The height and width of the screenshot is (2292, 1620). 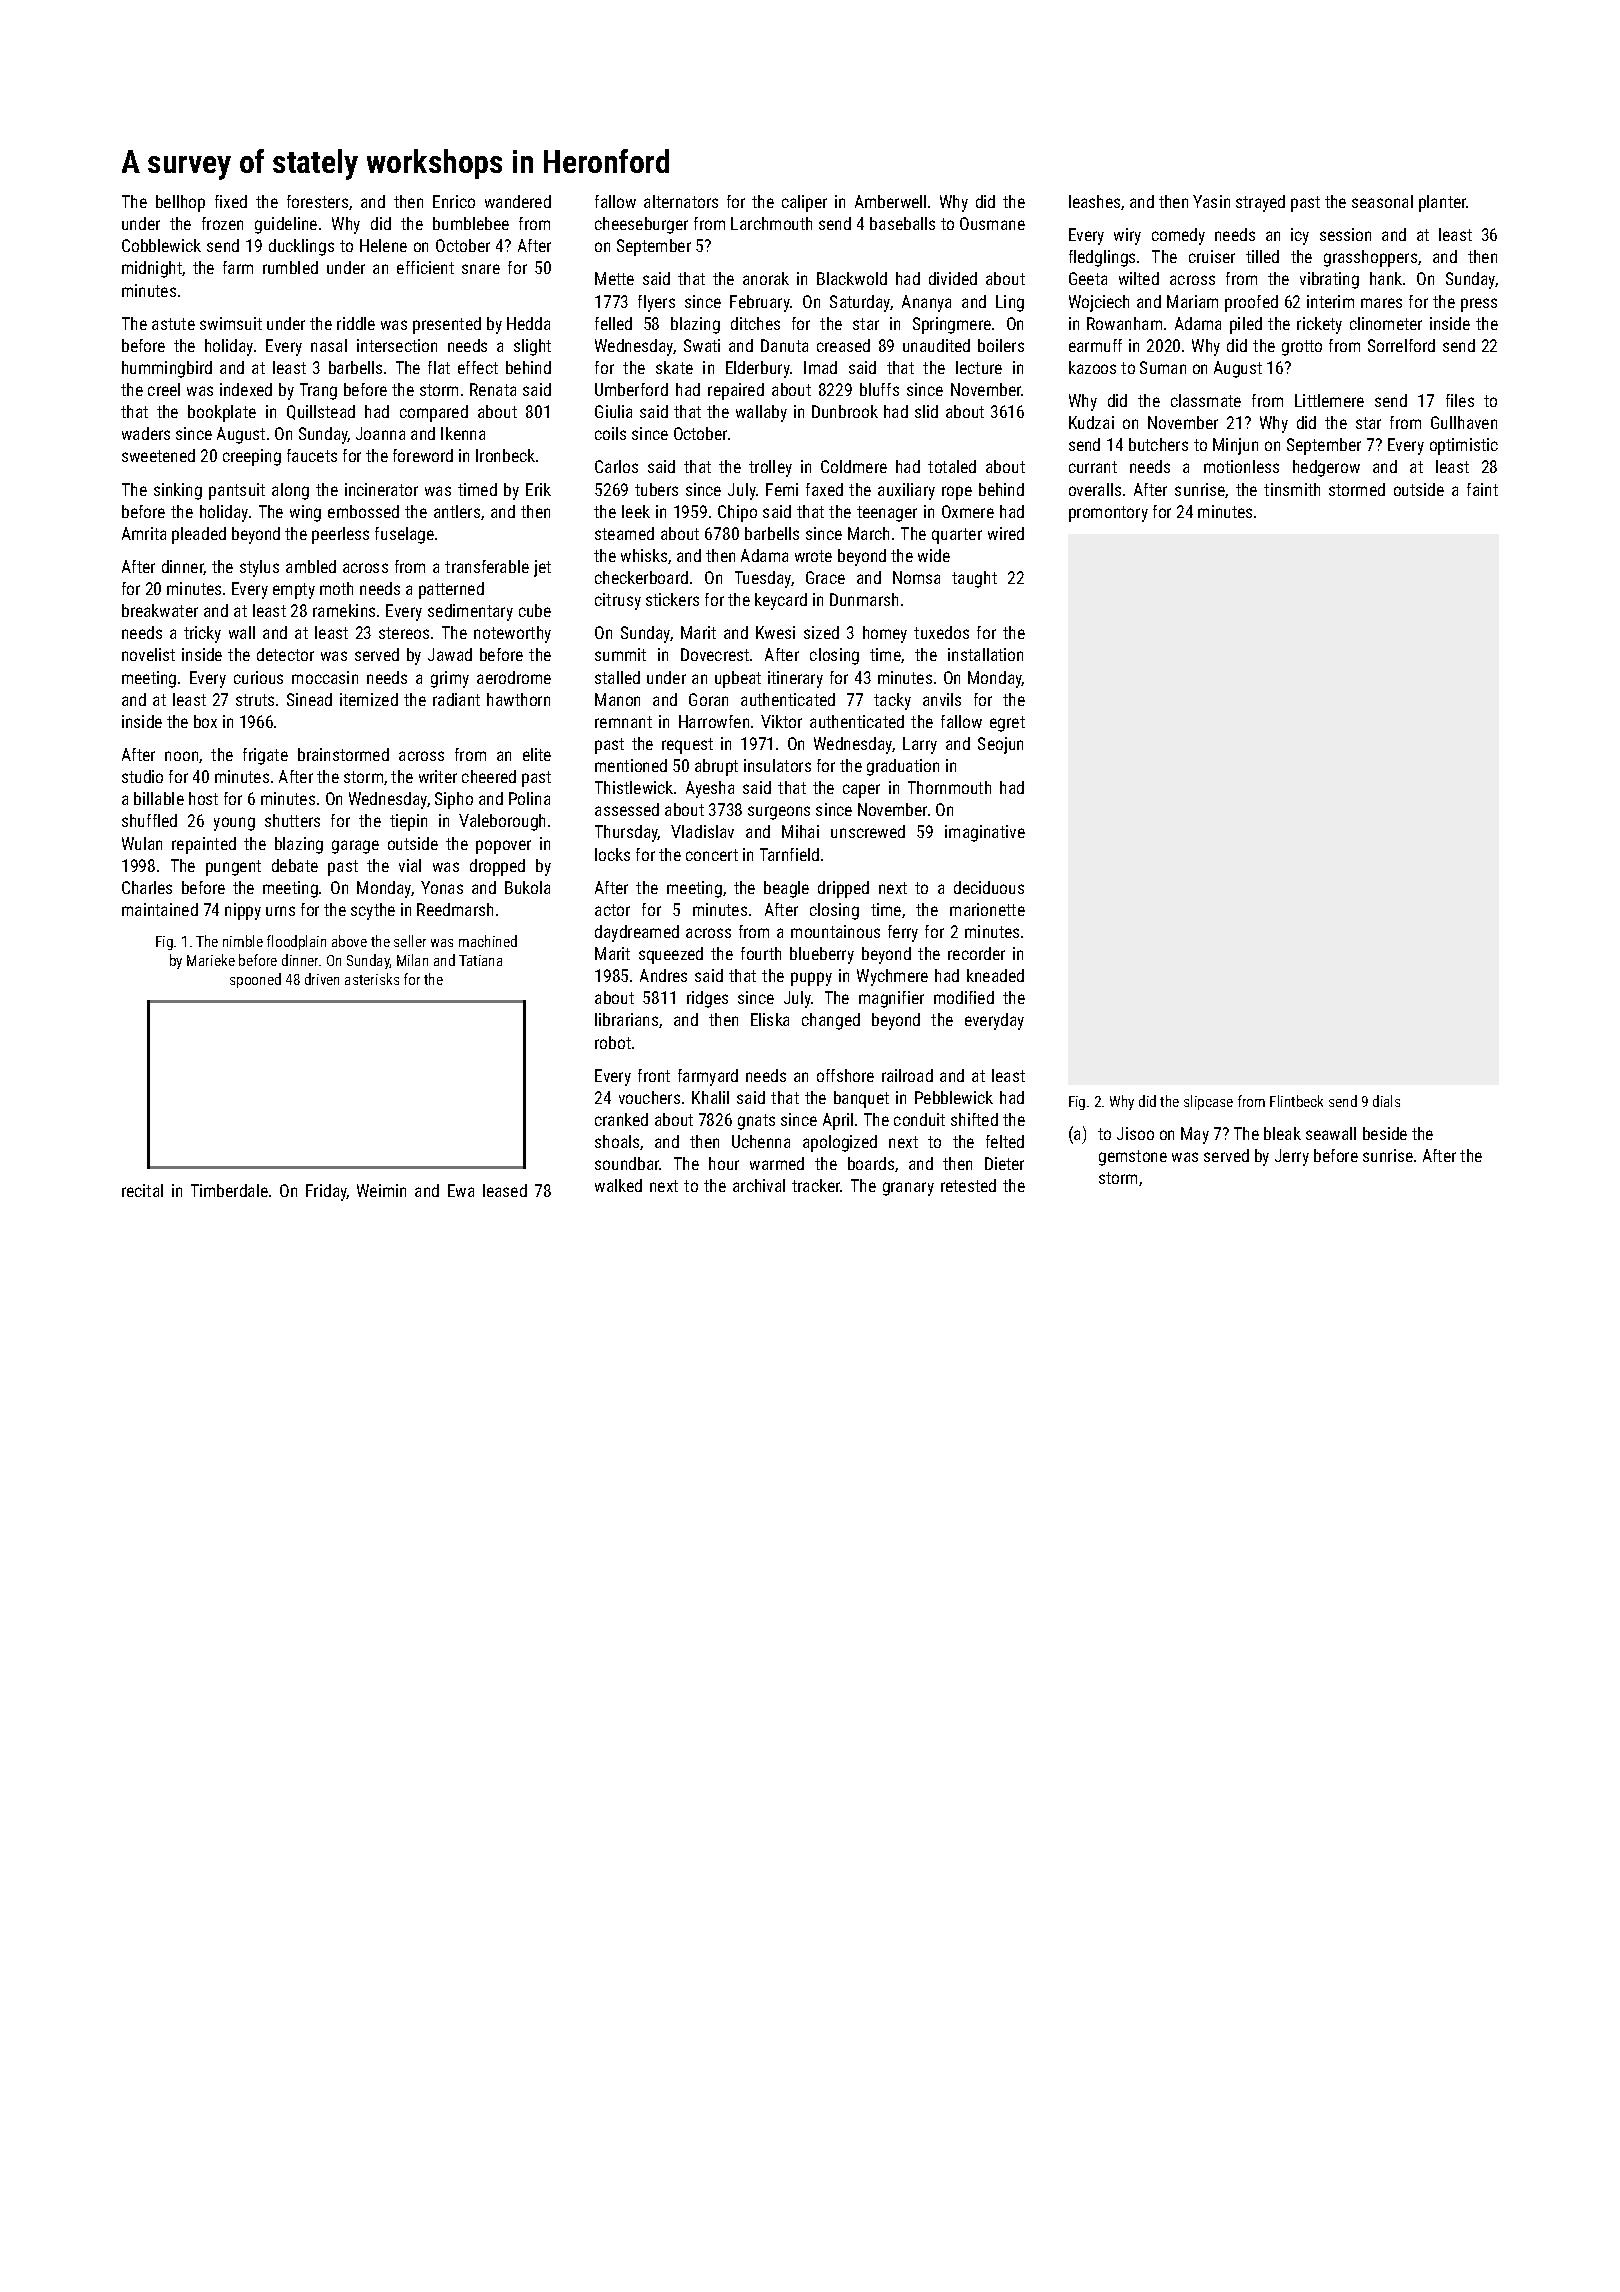 I want to click on driven, so click(x=322, y=979).
